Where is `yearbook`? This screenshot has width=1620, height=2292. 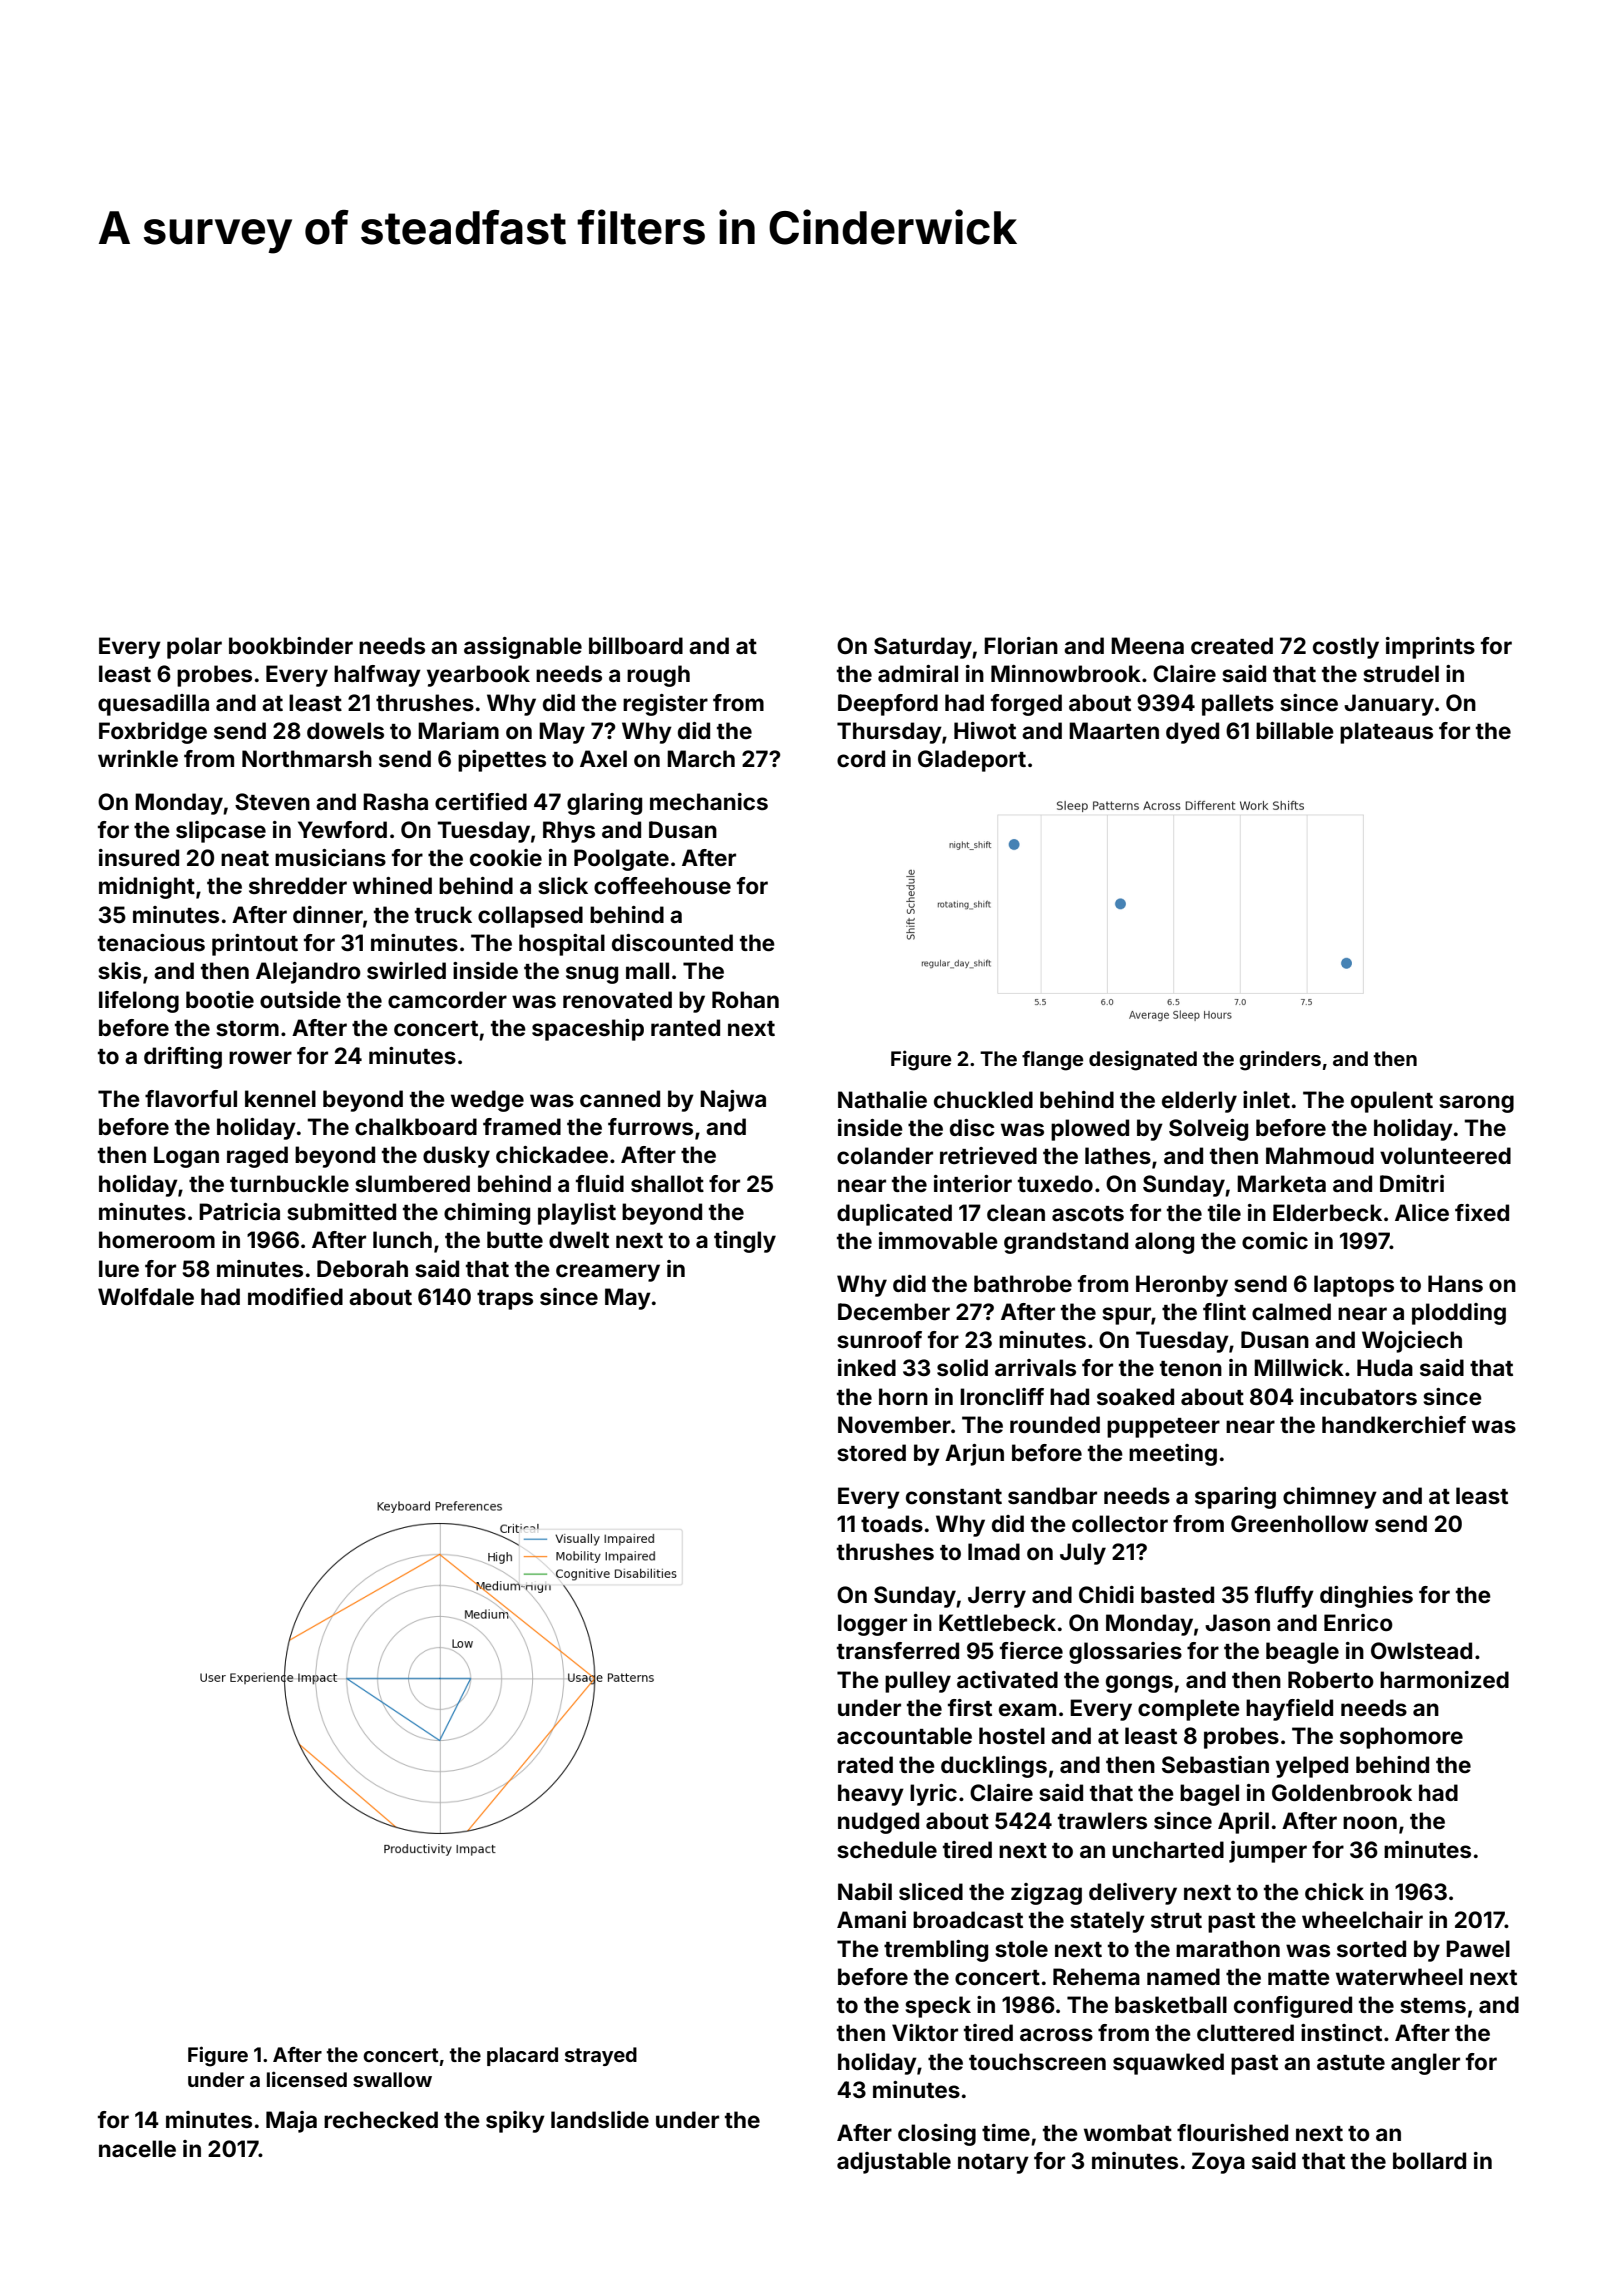 yearbook is located at coordinates (478, 676).
